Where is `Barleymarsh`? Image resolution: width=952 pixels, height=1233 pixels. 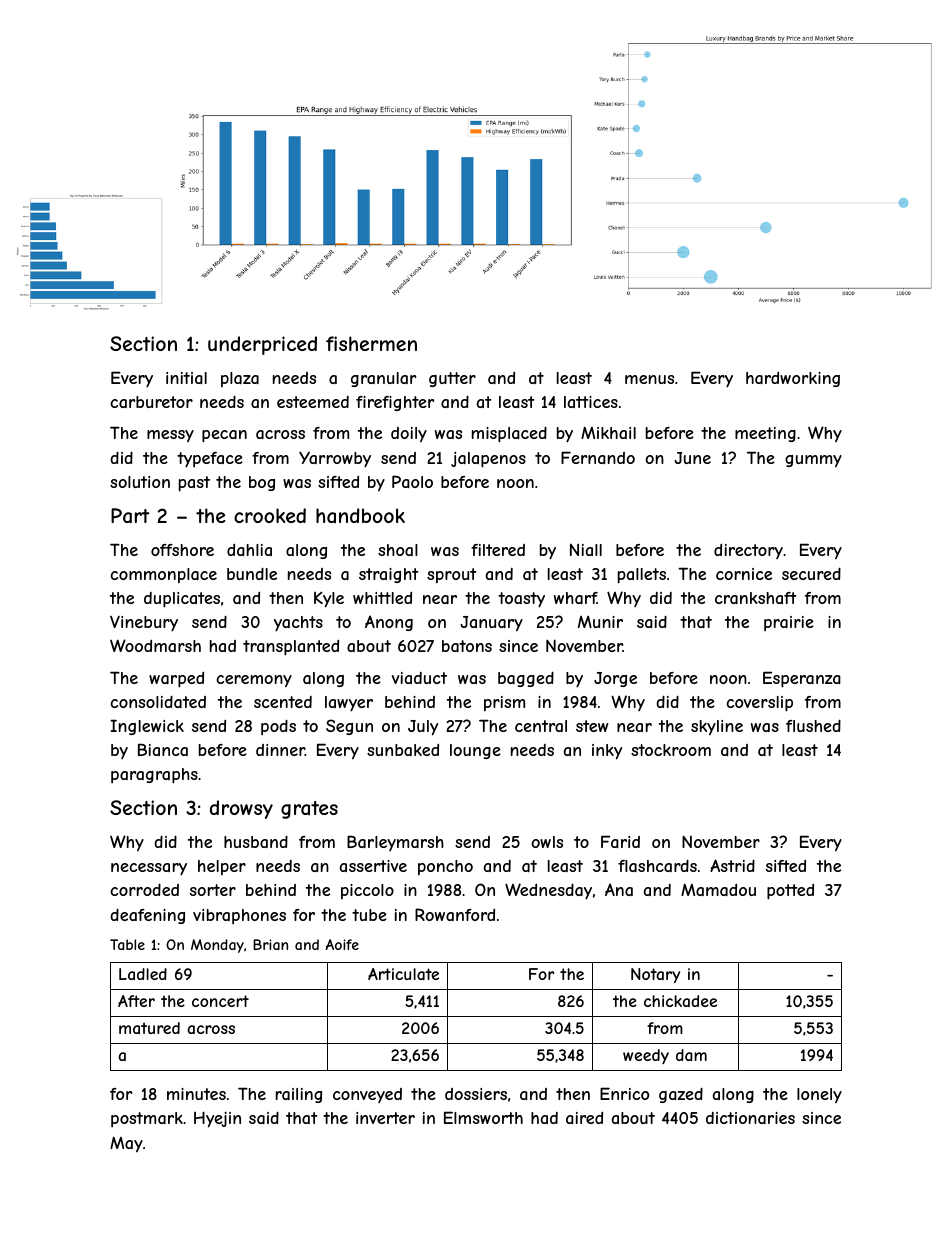
Barleymarsh is located at coordinates (395, 843).
